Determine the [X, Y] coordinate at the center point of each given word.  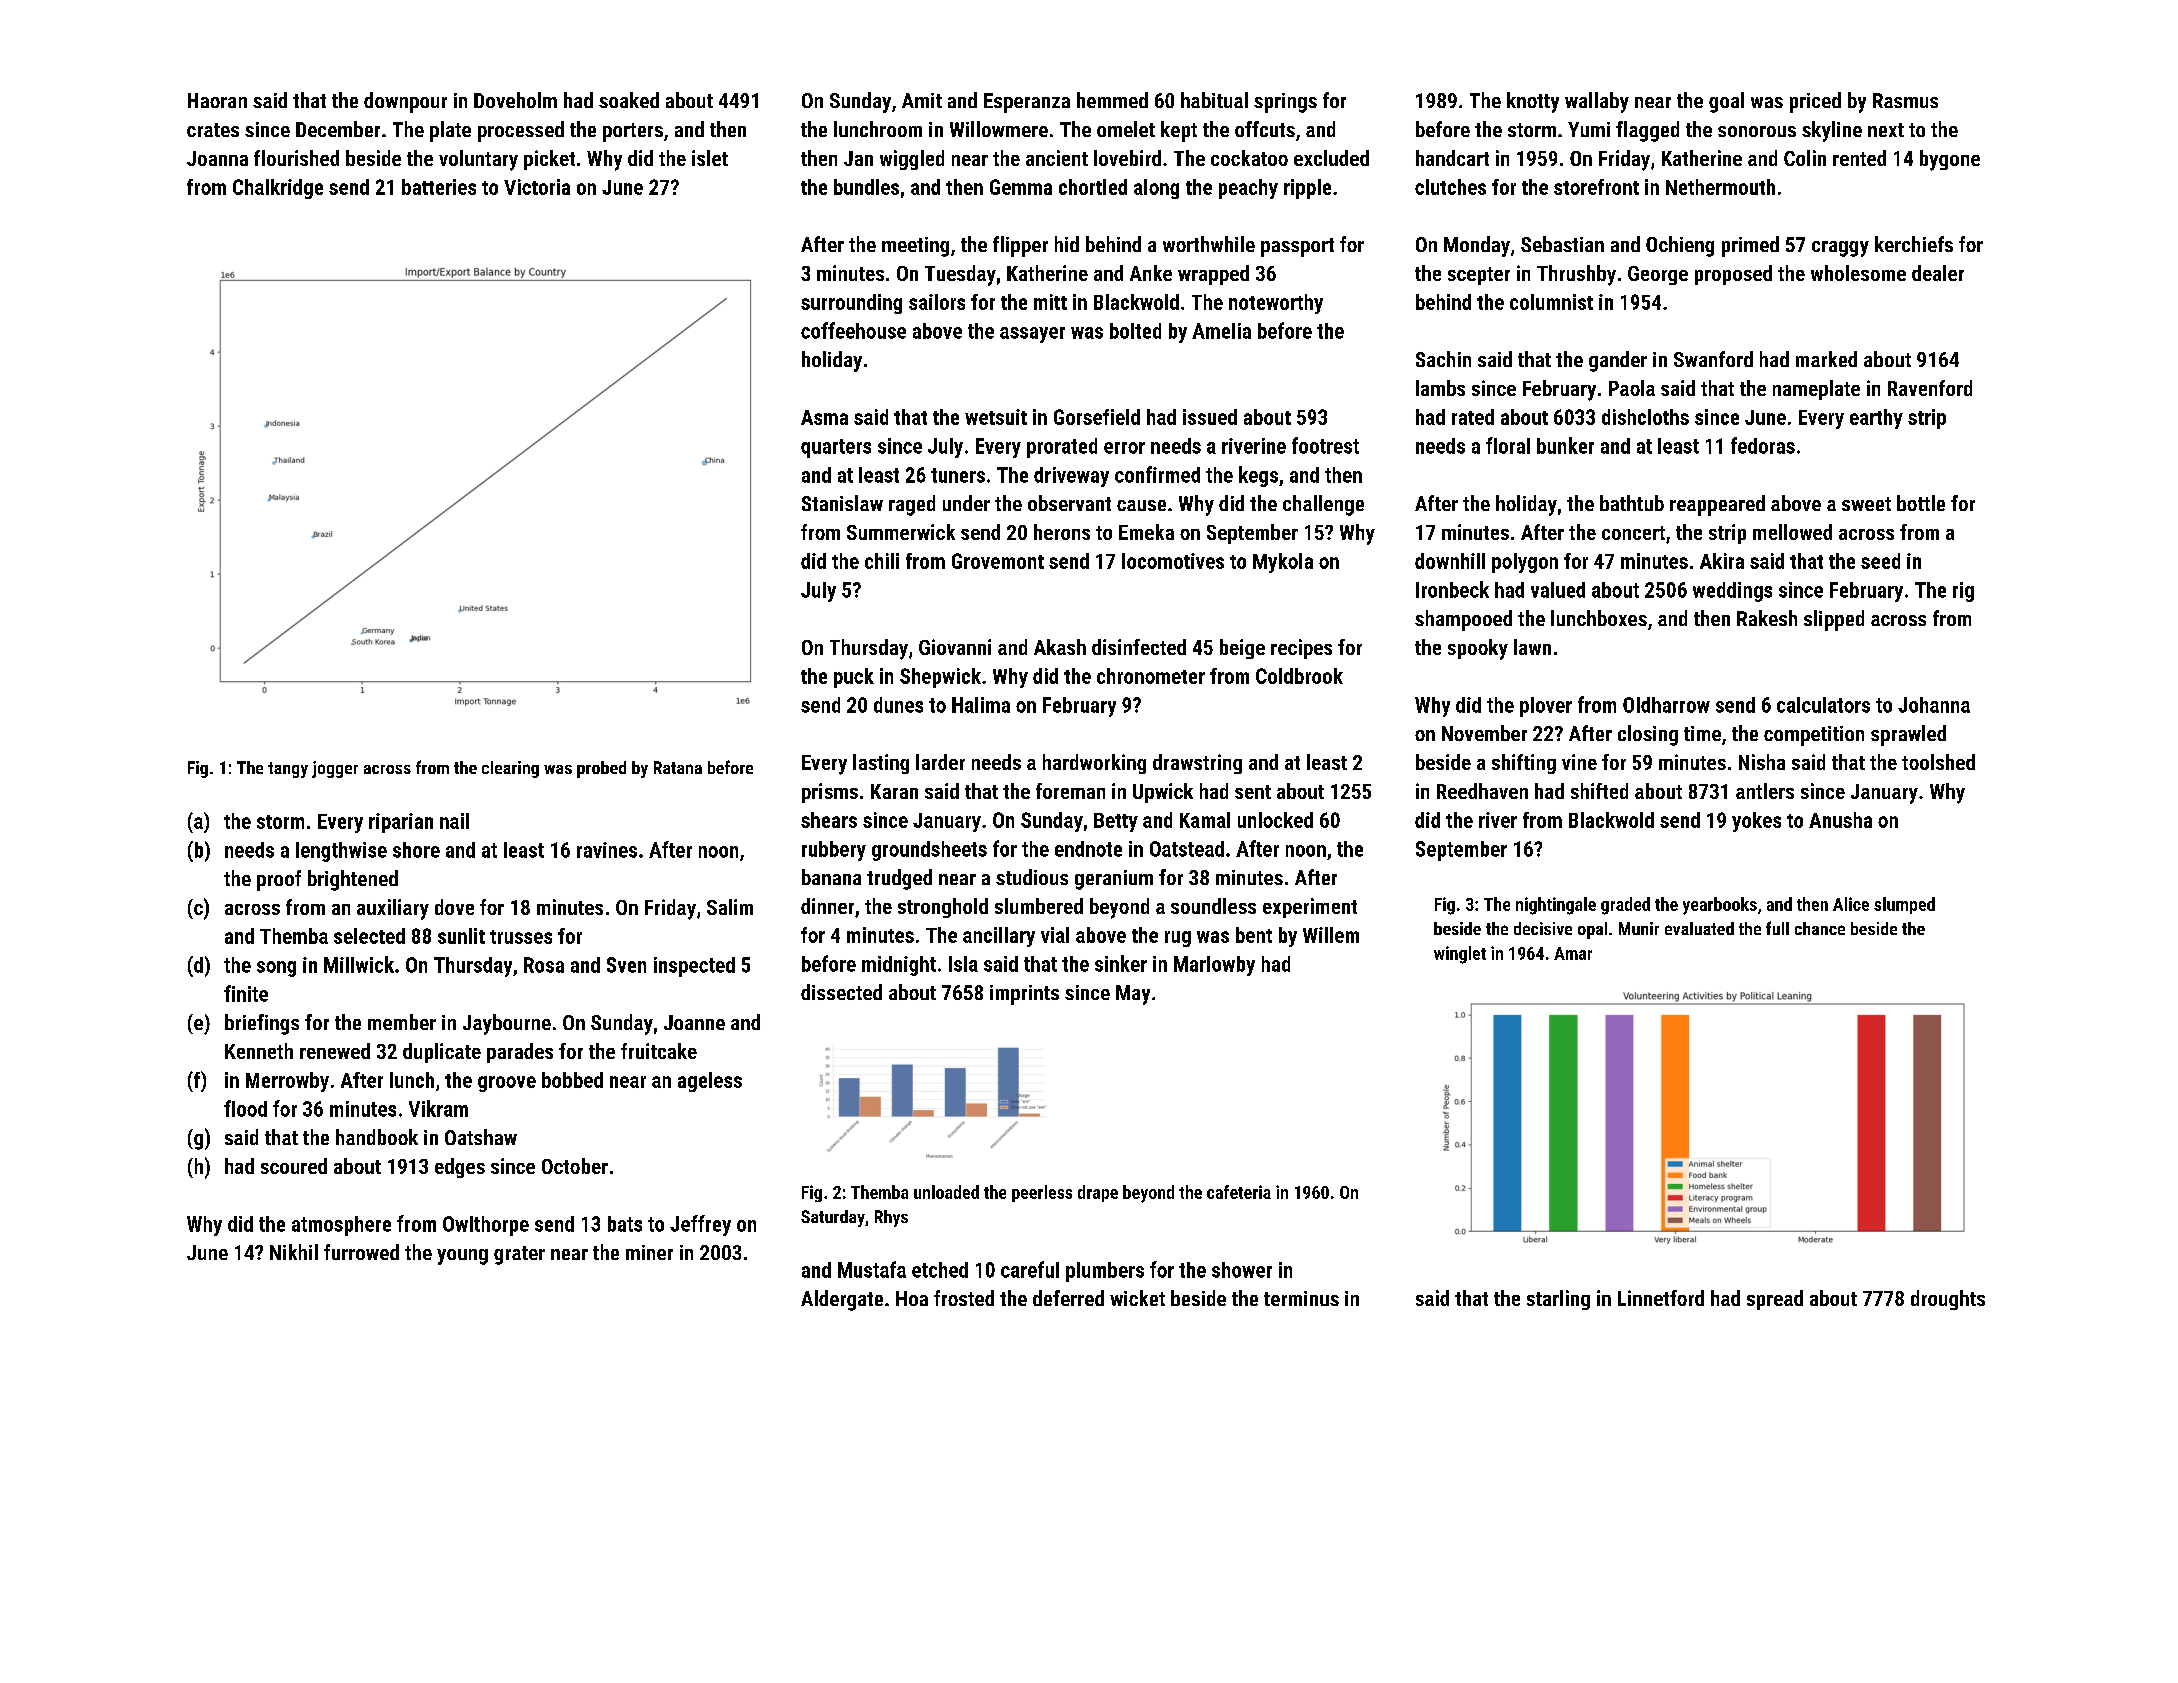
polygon [1525, 563]
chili [882, 561]
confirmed [1157, 474]
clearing [510, 769]
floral [1508, 445]
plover [1546, 707]
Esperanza [1027, 103]
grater [519, 1255]
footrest [1325, 445]
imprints [1024, 995]
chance [1820, 928]
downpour [405, 102]
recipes [1301, 649]
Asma [824, 417]
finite [246, 993]
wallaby [1597, 102]
